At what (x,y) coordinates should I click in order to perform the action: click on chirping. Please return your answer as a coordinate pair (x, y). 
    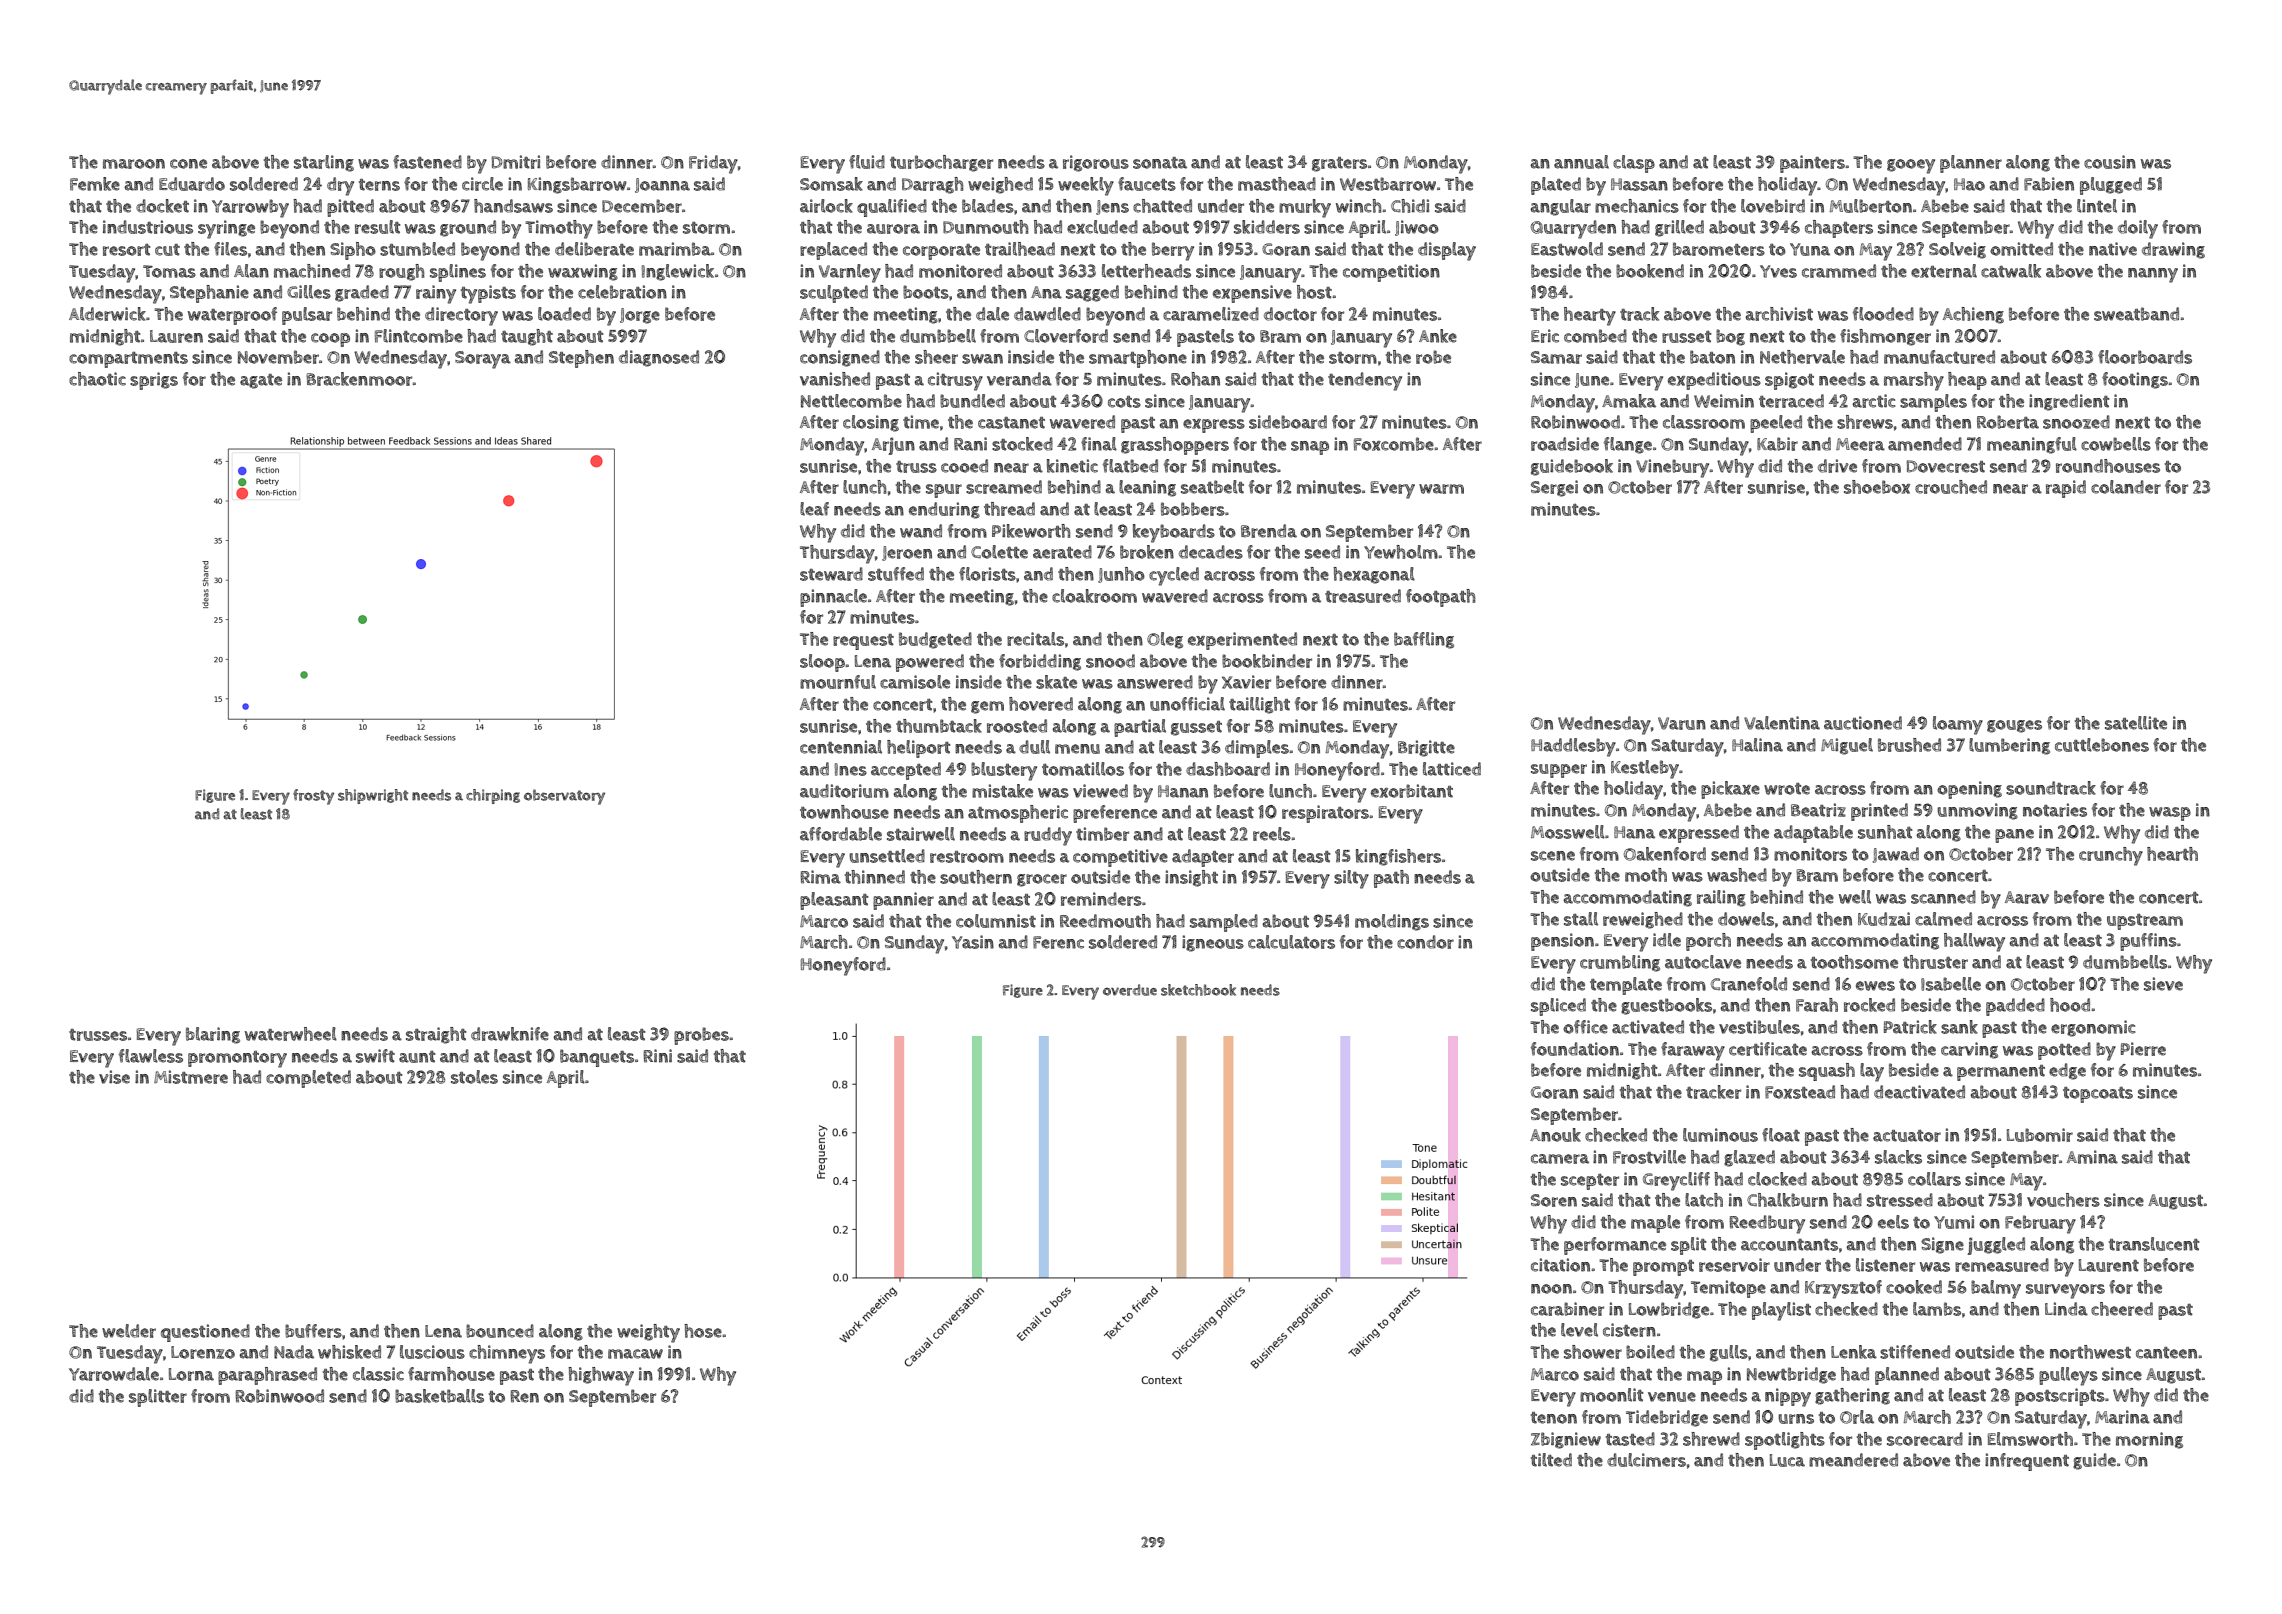
    Looking at the image, I should click on (493, 796).
